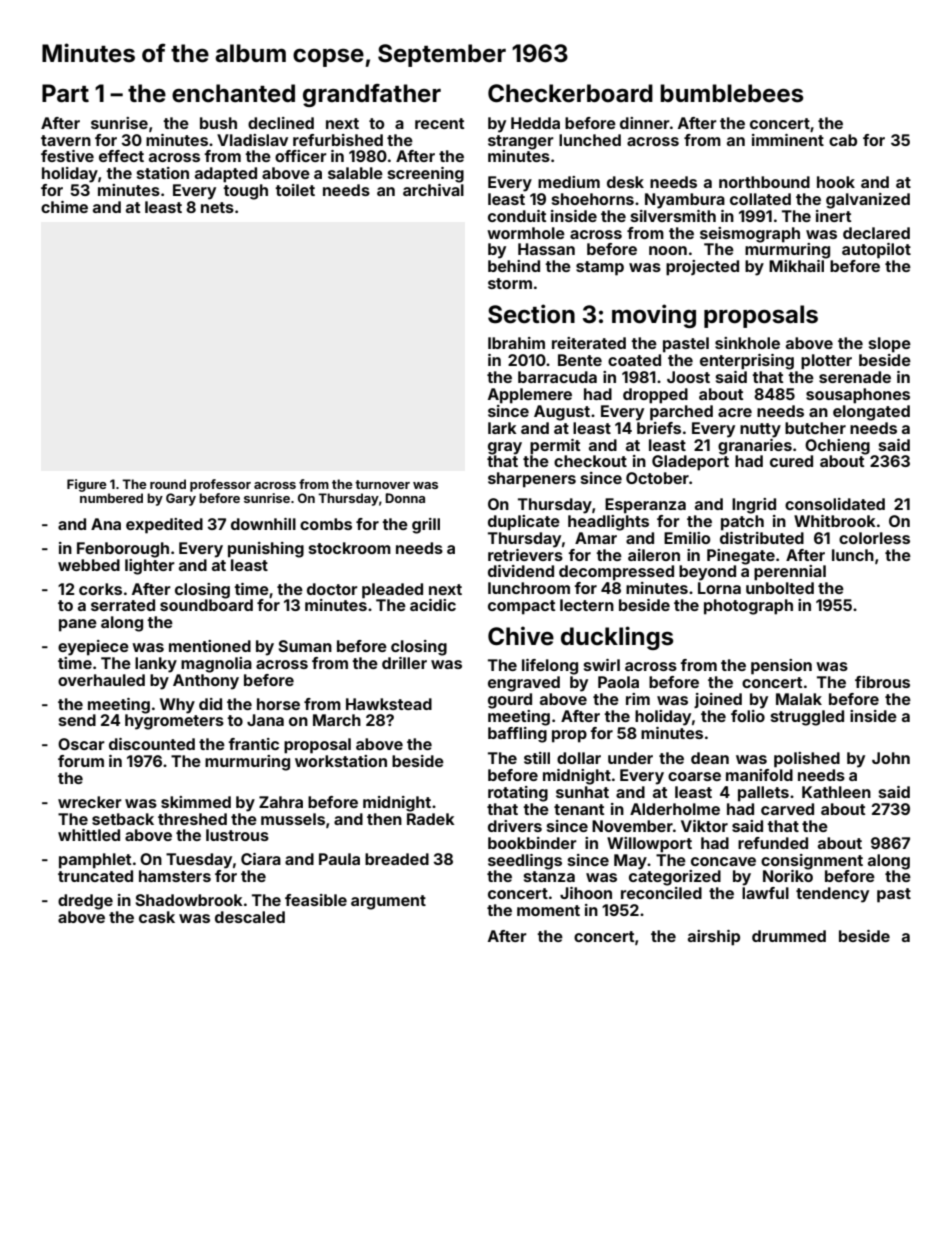  I want to click on cab, so click(843, 140).
